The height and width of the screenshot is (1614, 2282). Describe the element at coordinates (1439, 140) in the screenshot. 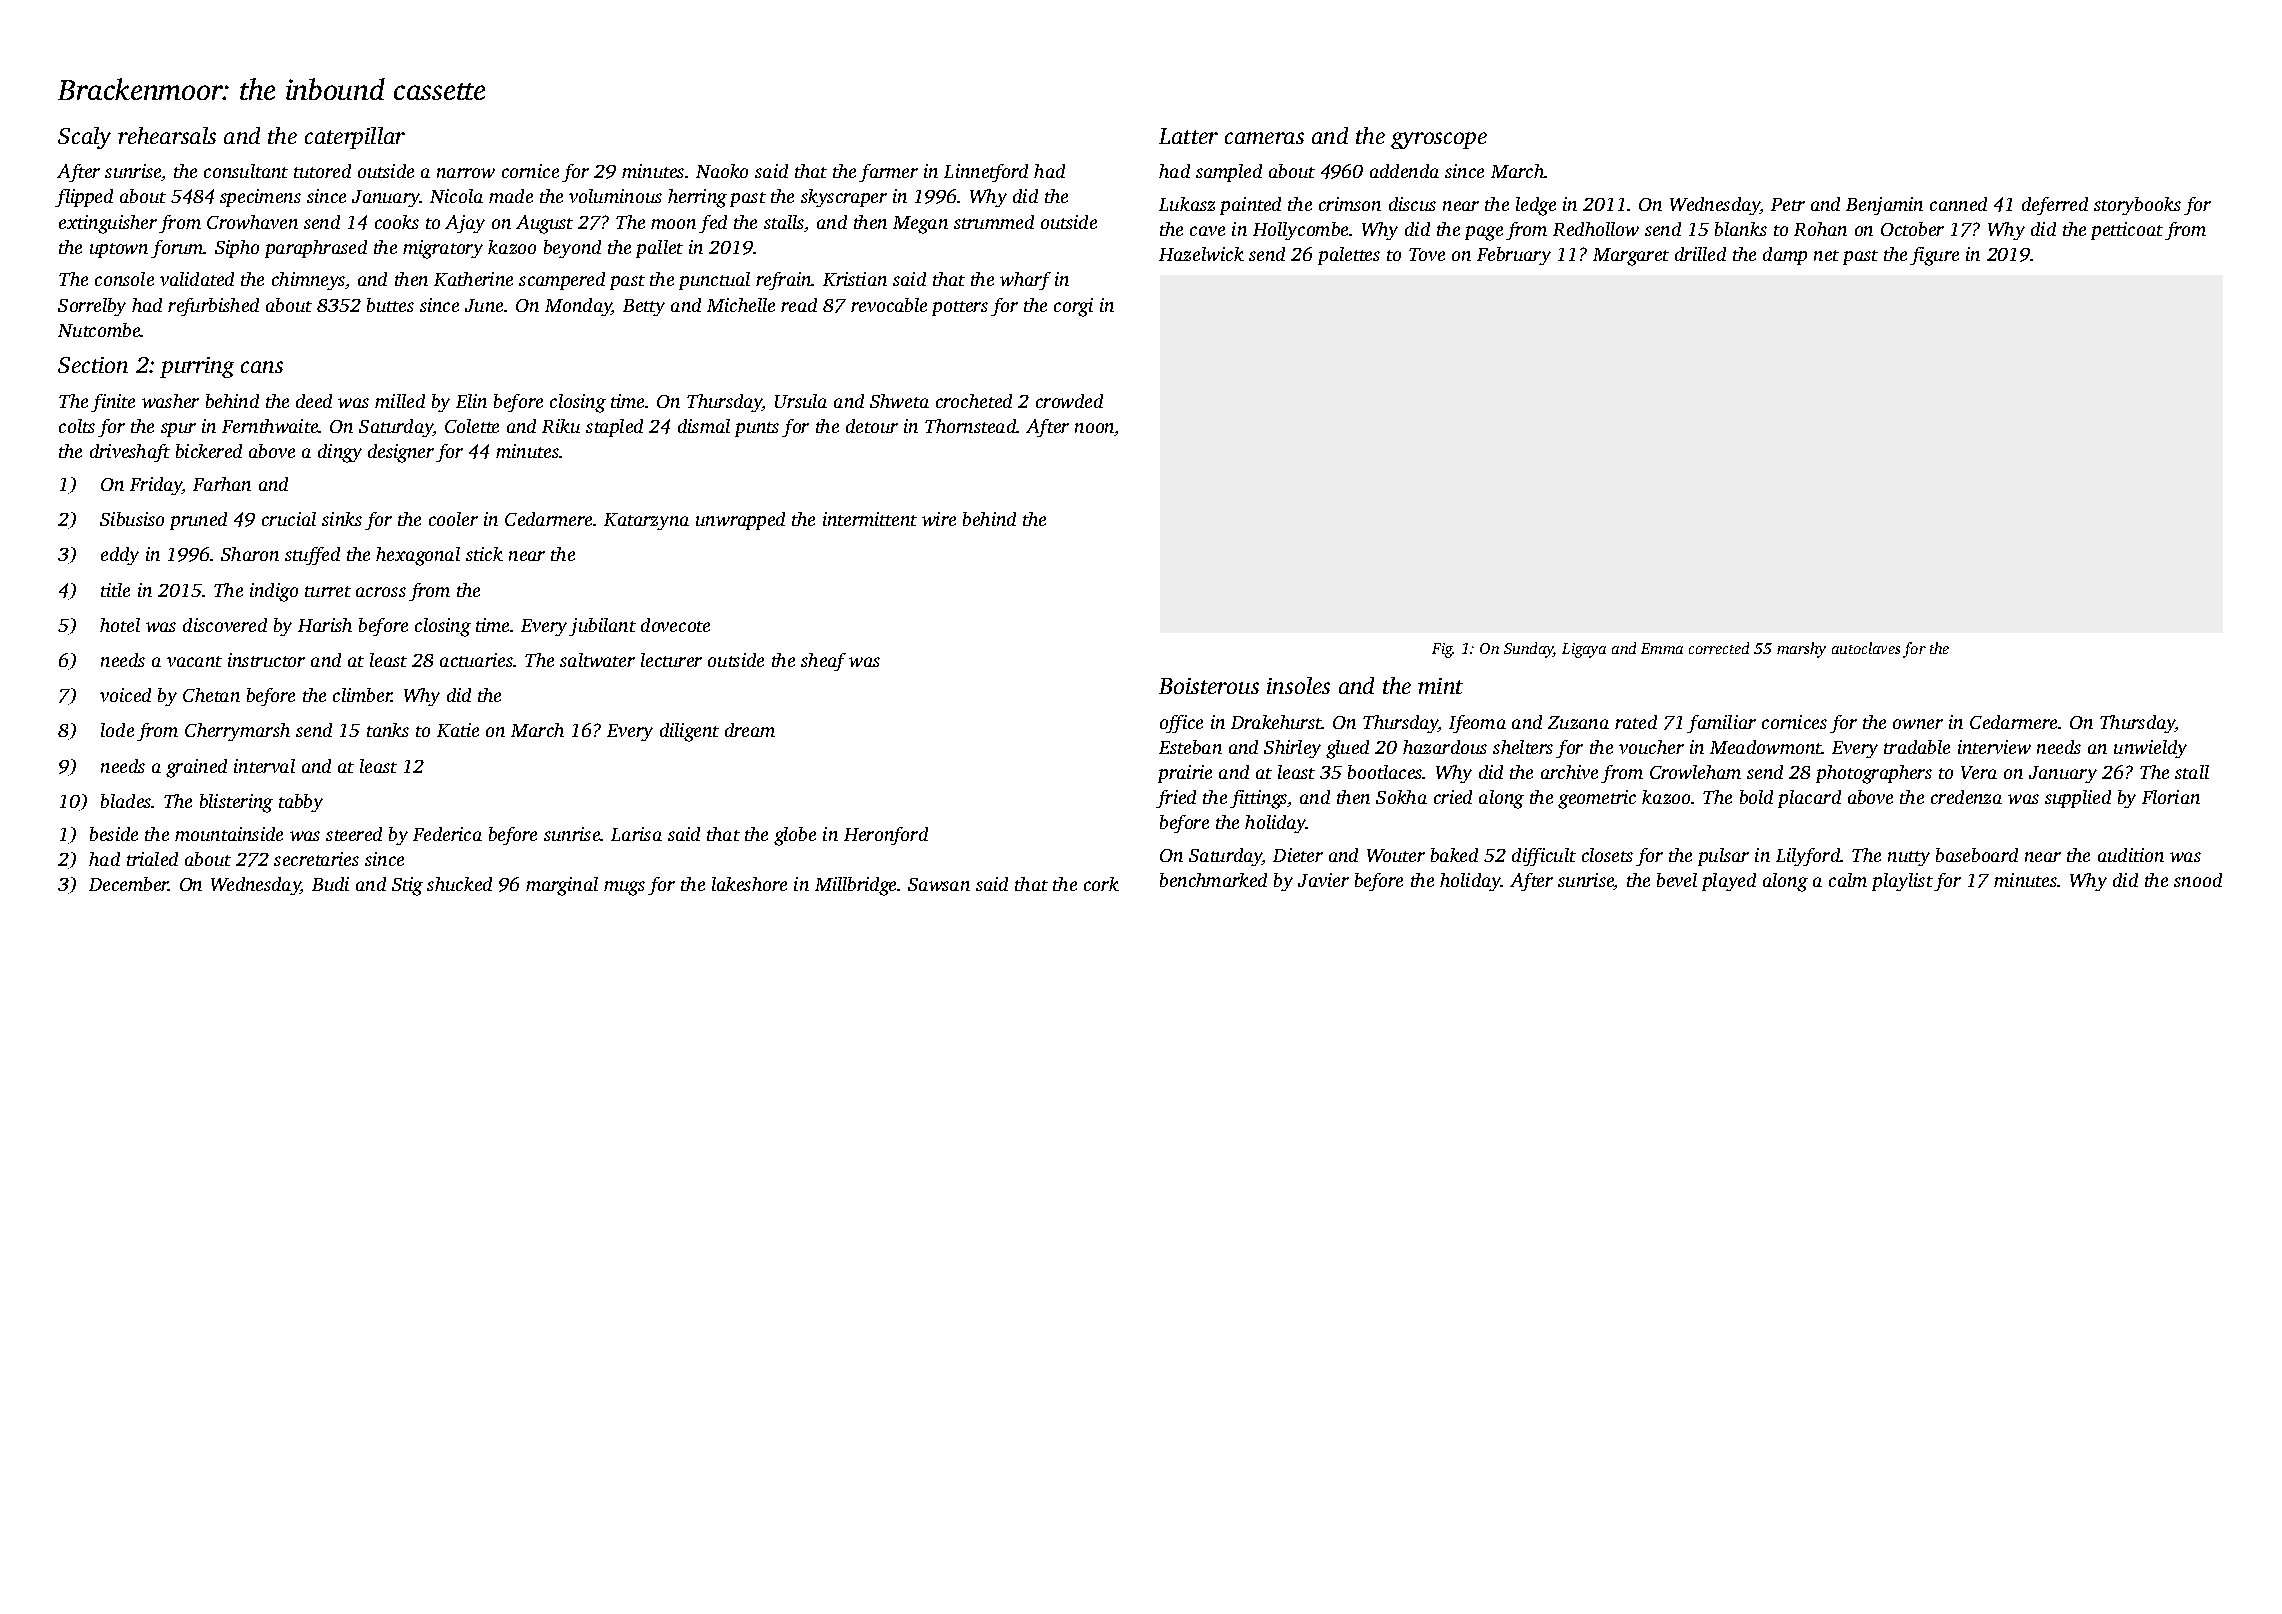

I see `gyroscope` at that location.
